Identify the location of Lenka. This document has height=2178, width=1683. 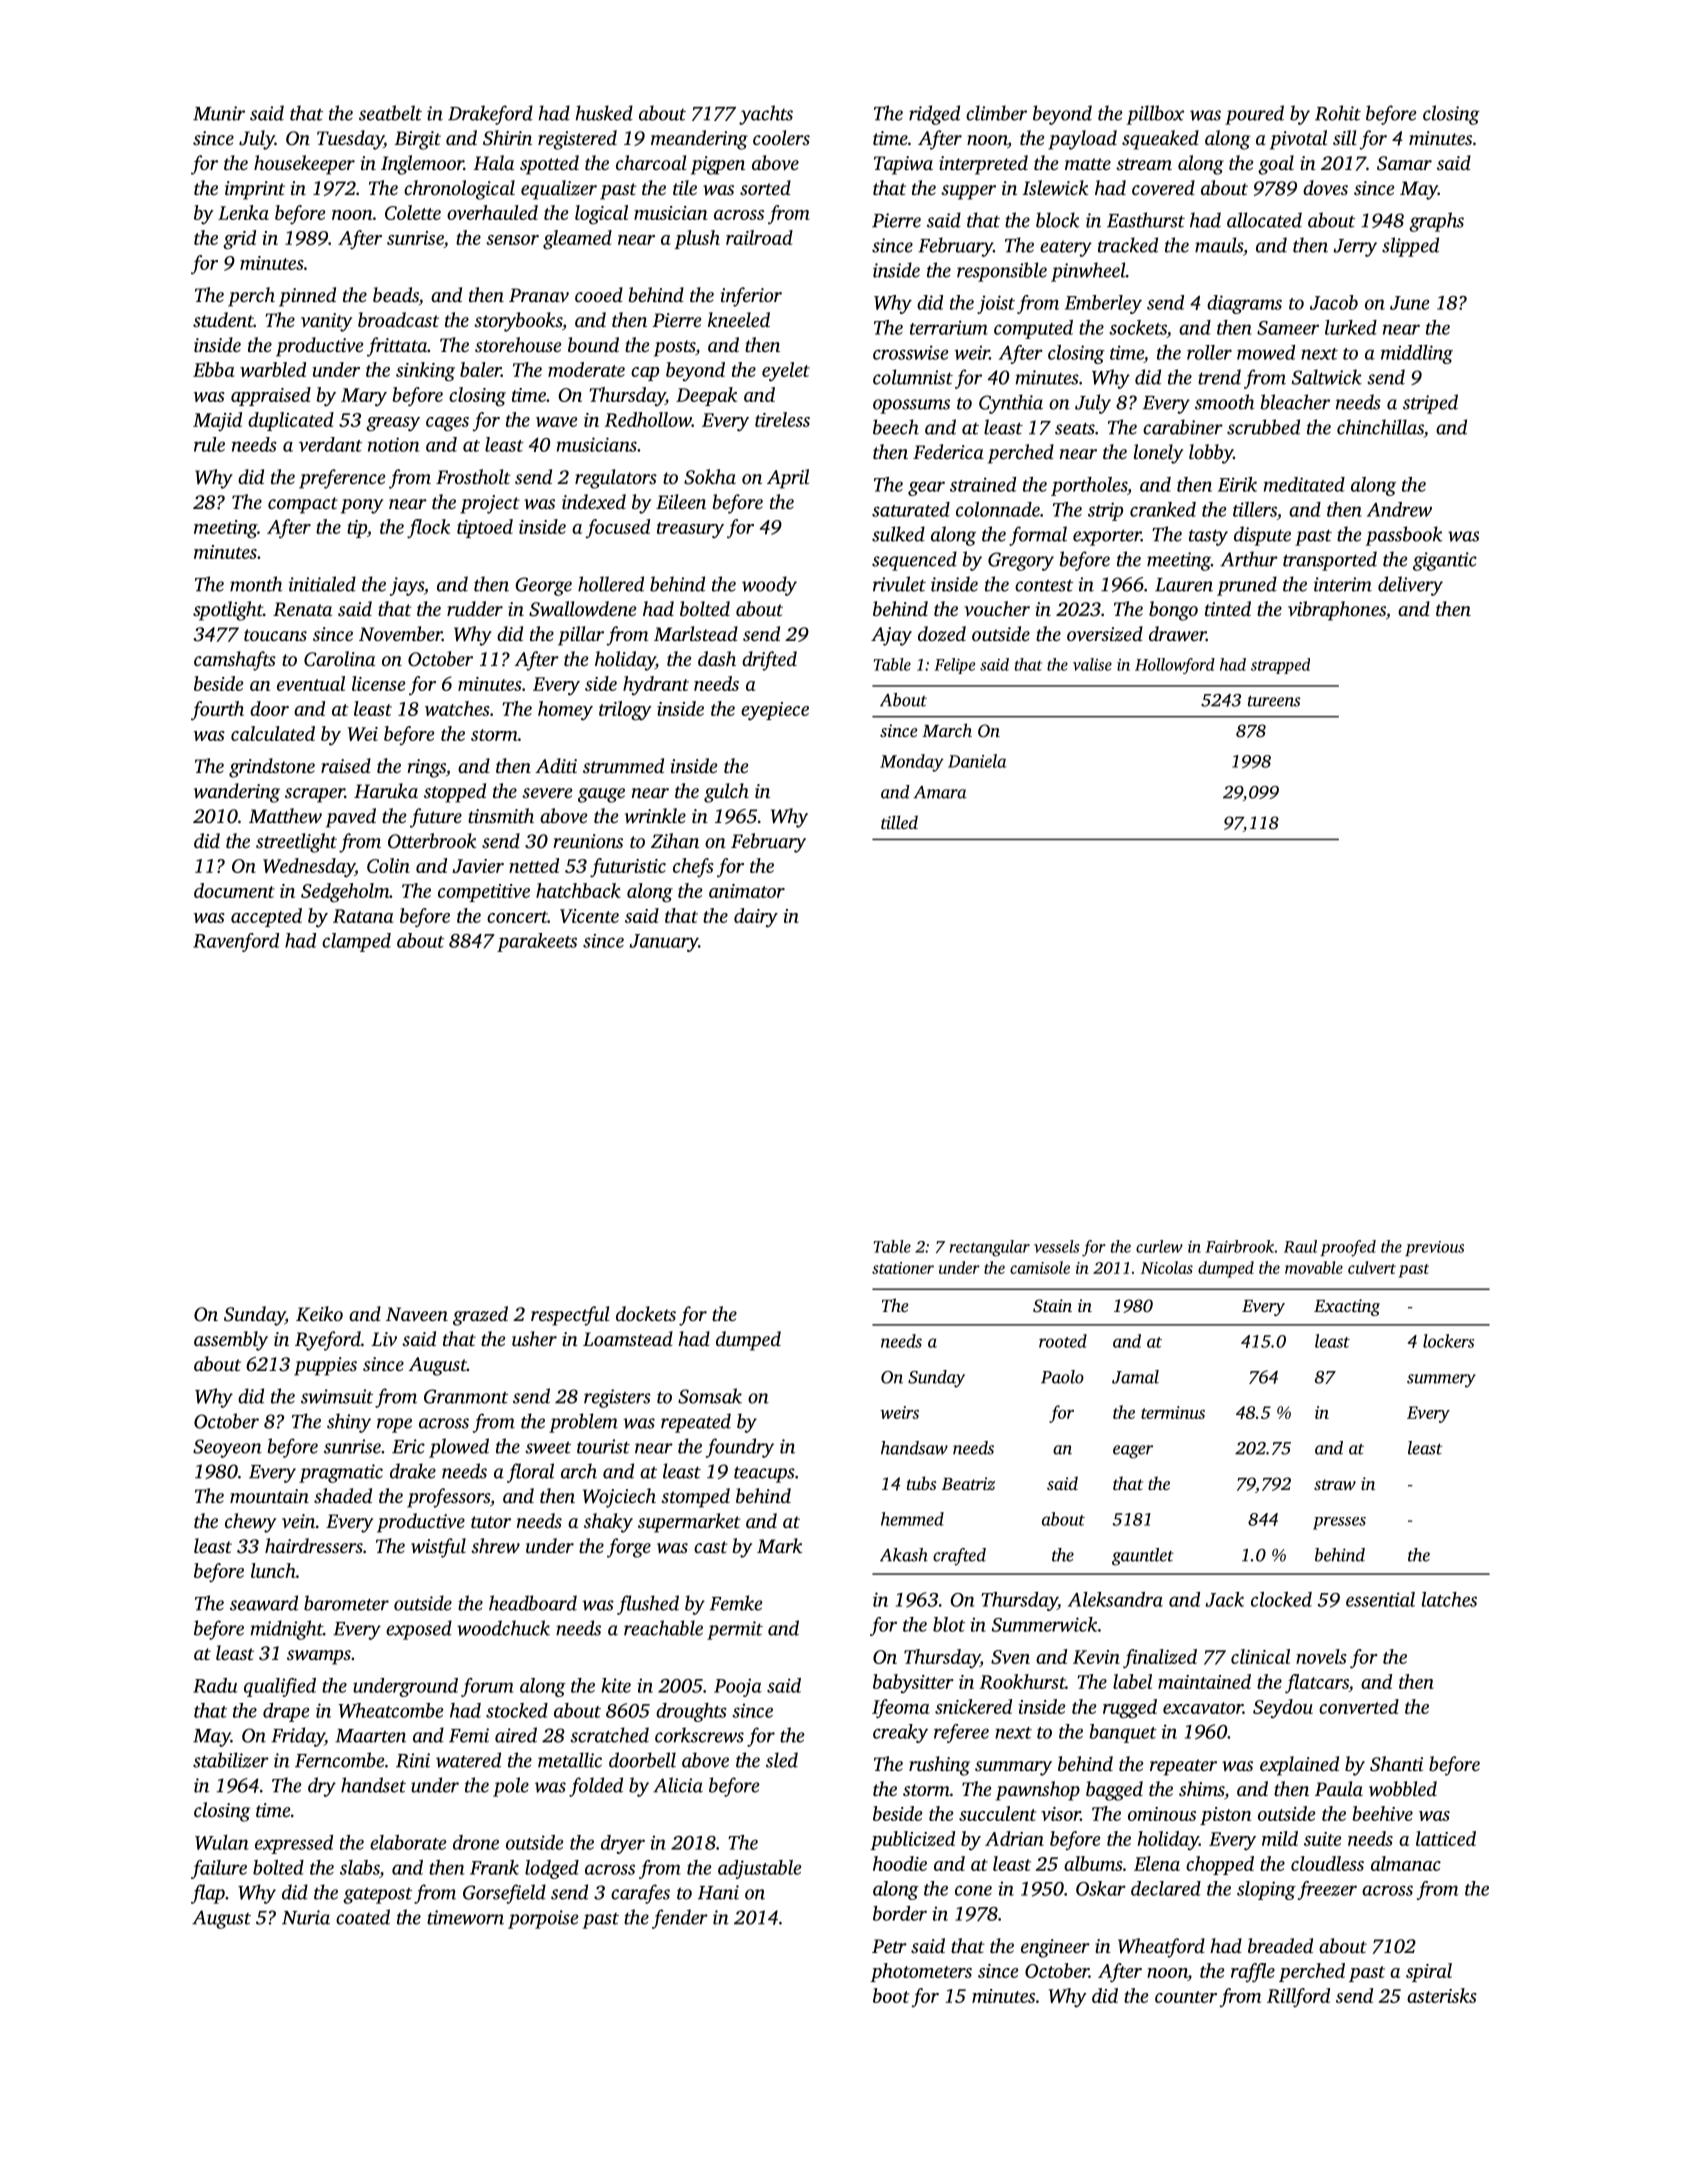
(243, 212).
